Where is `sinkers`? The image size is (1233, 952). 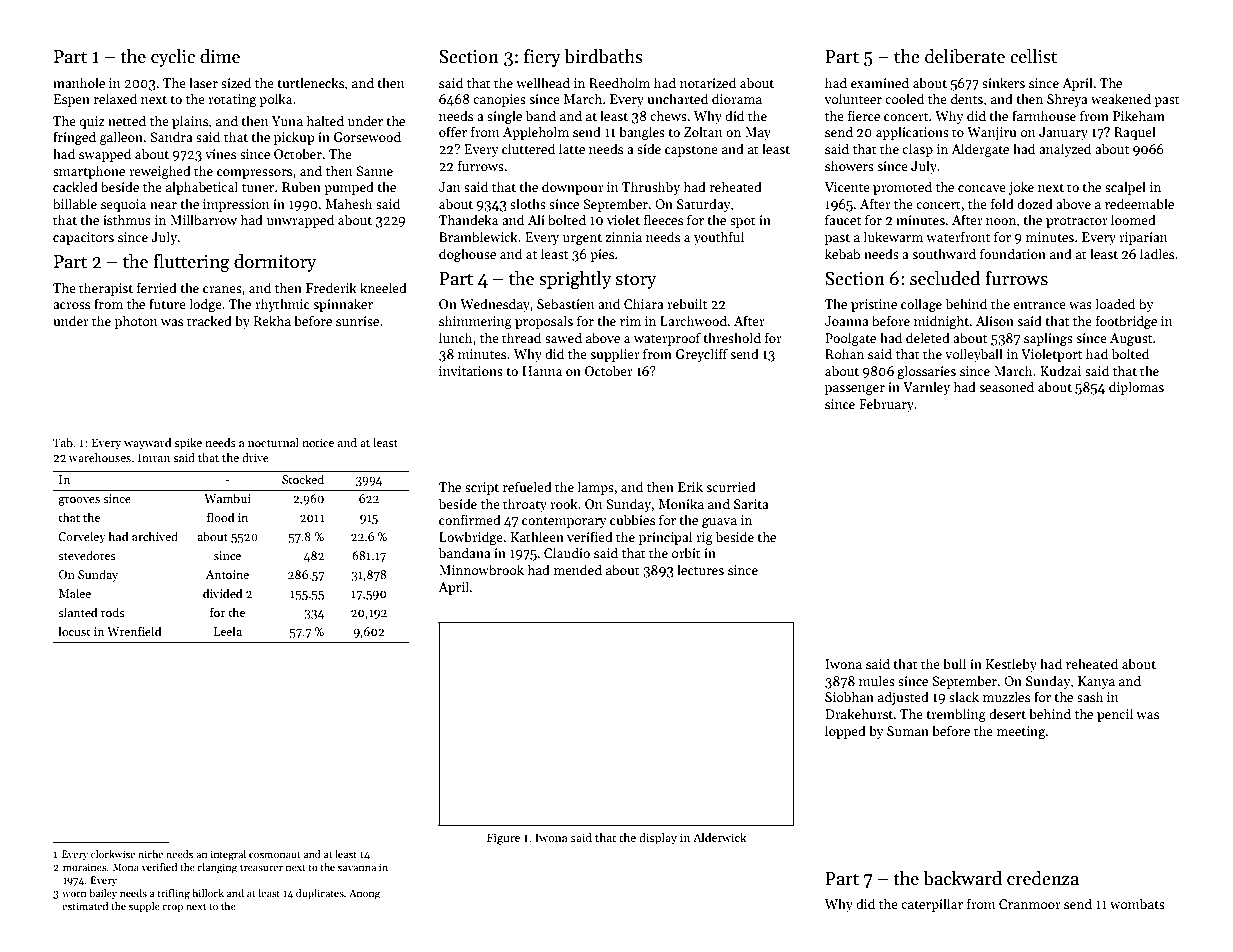 sinkers is located at coordinates (1003, 82).
